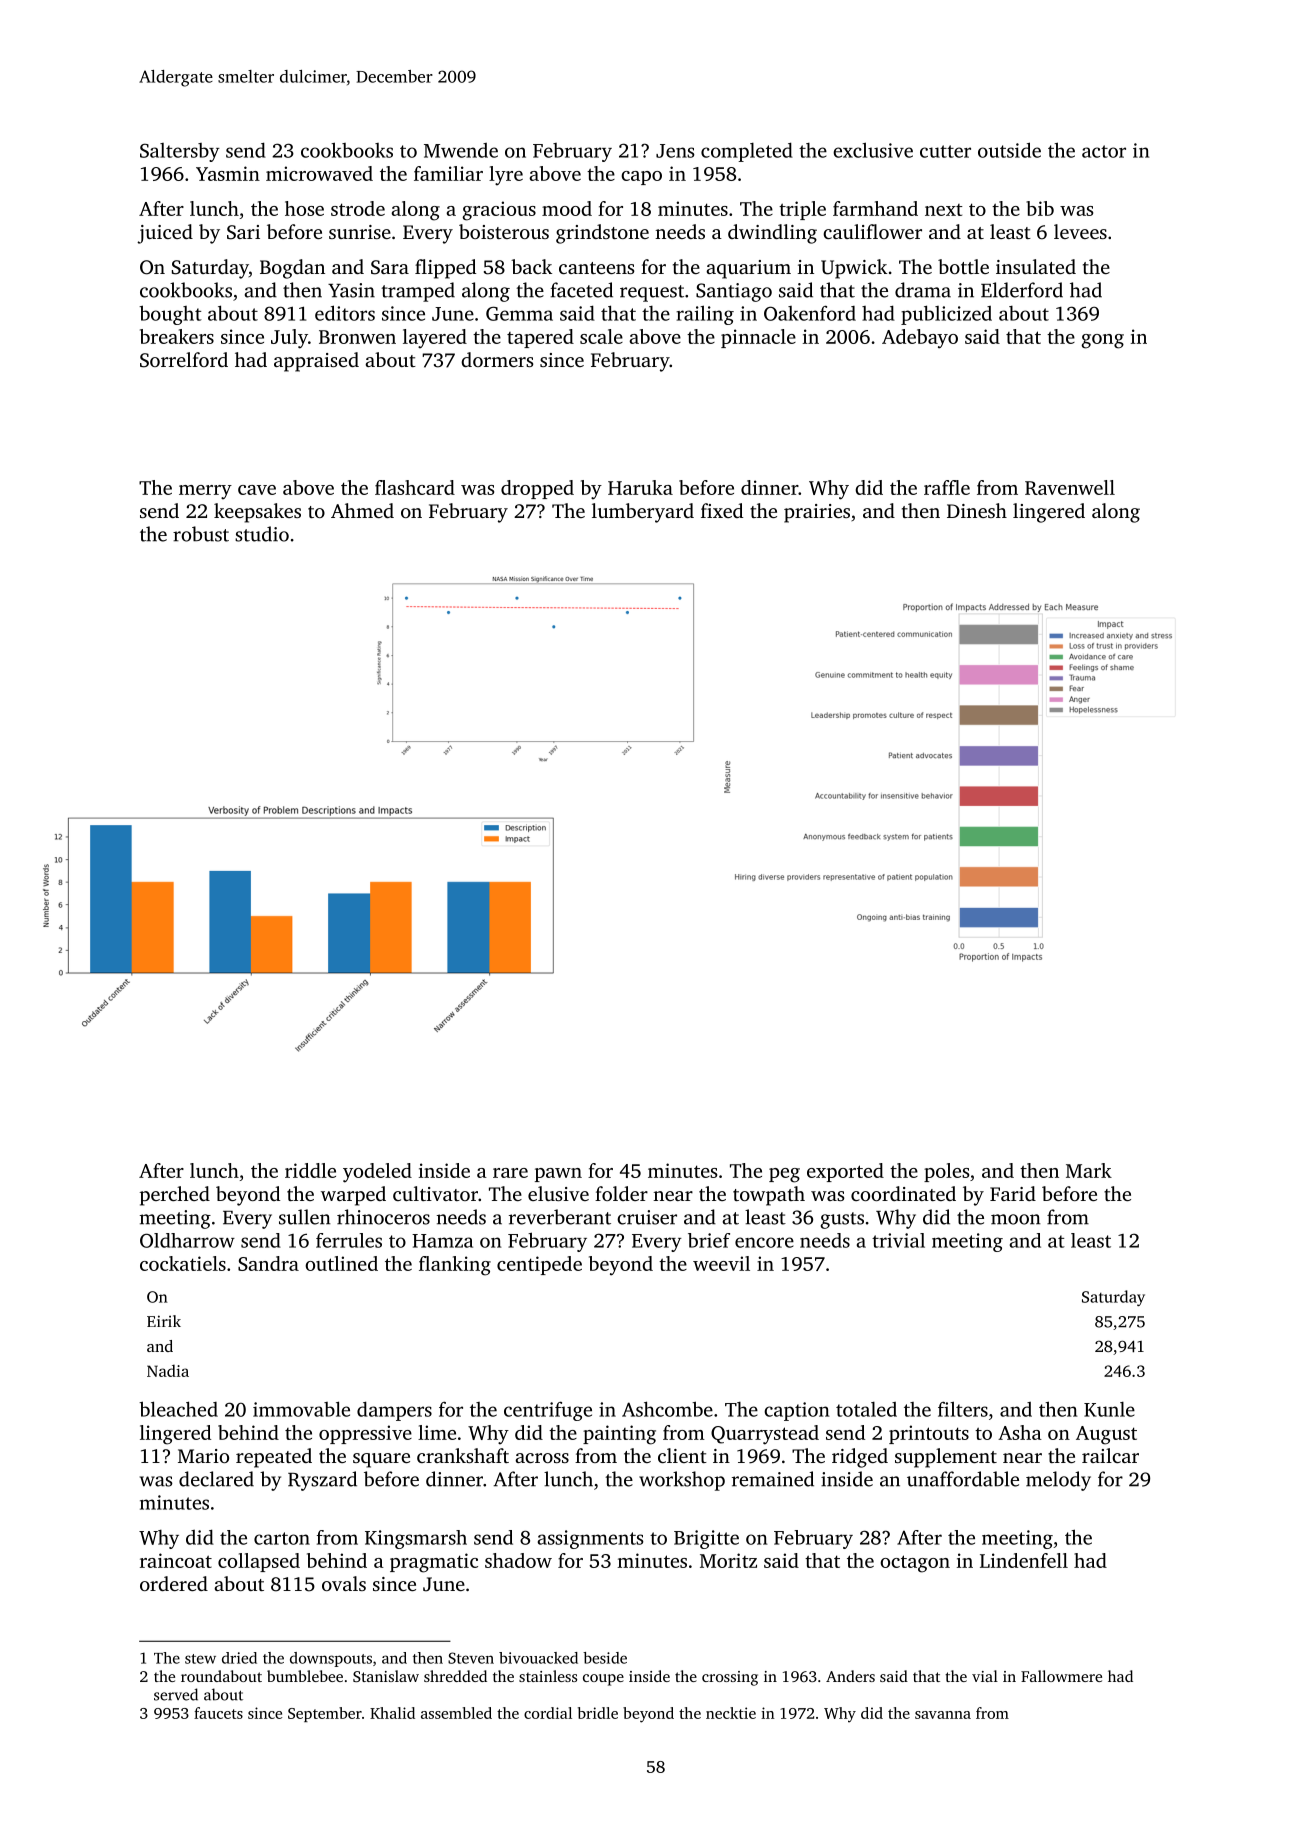 This screenshot has height=1827, width=1292. I want to click on cutter, so click(945, 151).
